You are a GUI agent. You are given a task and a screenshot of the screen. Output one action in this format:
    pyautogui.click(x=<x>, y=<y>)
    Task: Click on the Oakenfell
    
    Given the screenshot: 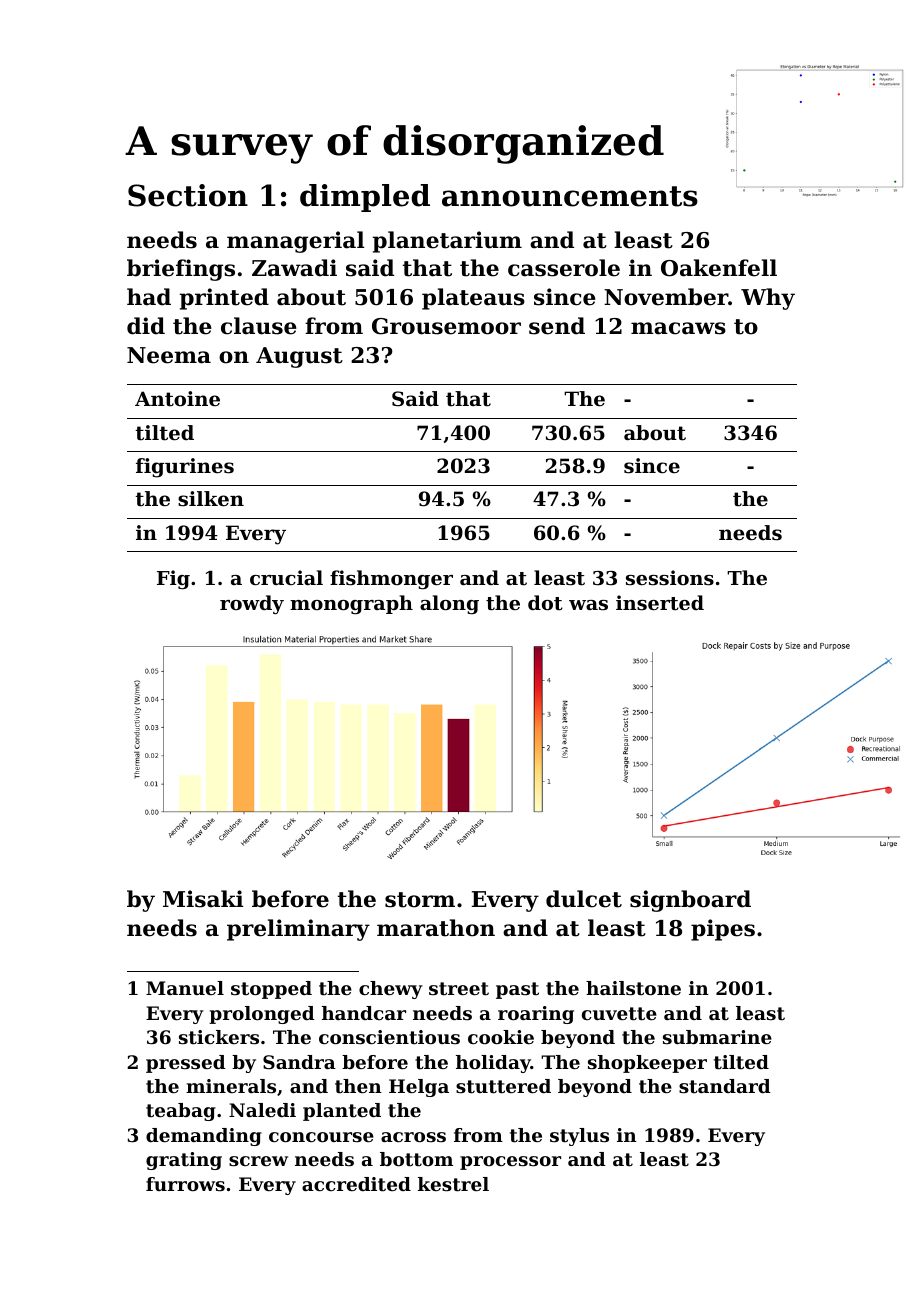 What is the action you would take?
    pyautogui.click(x=719, y=268)
